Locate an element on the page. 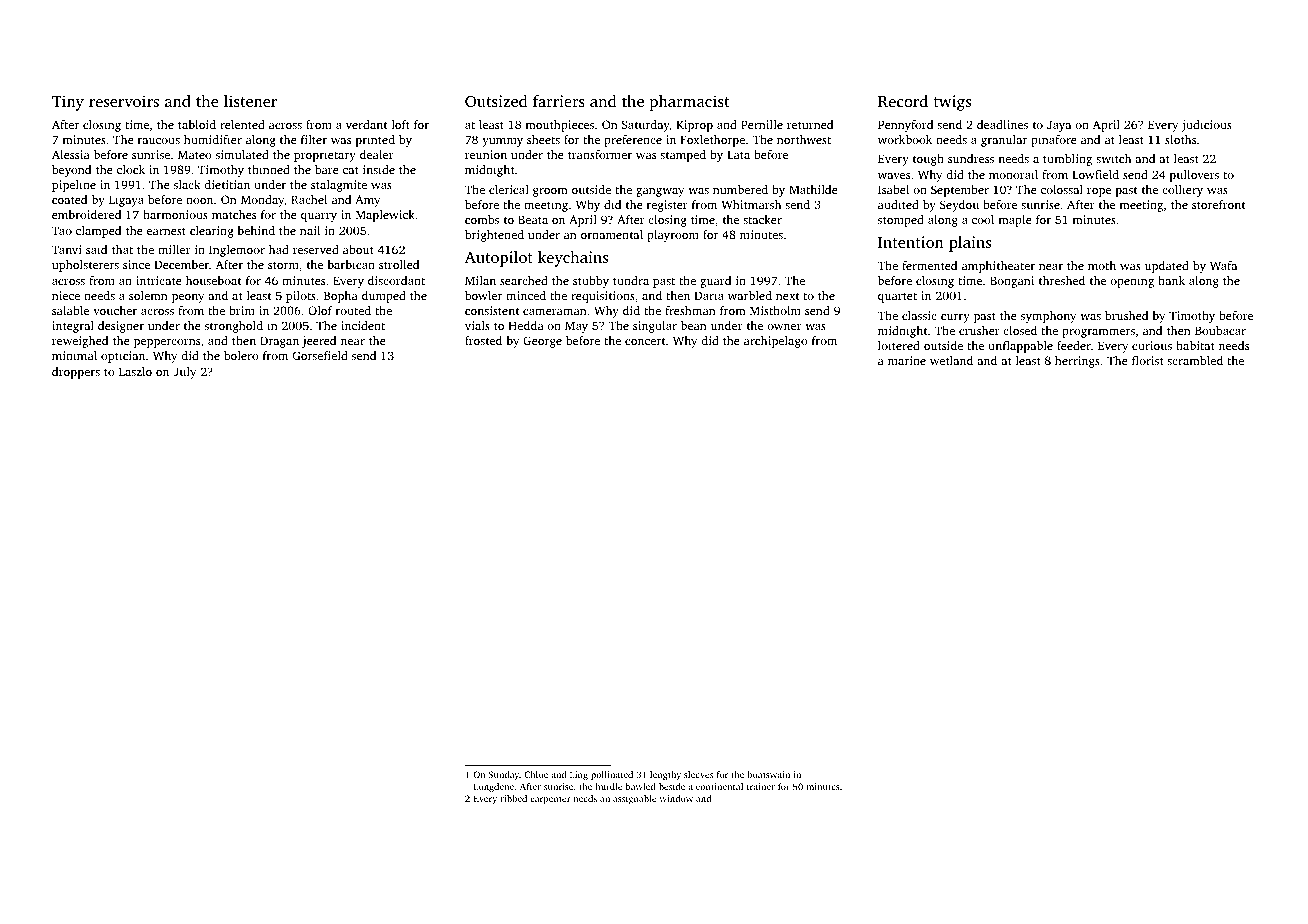 This image has width=1308, height=924. sundress is located at coordinates (971, 158).
